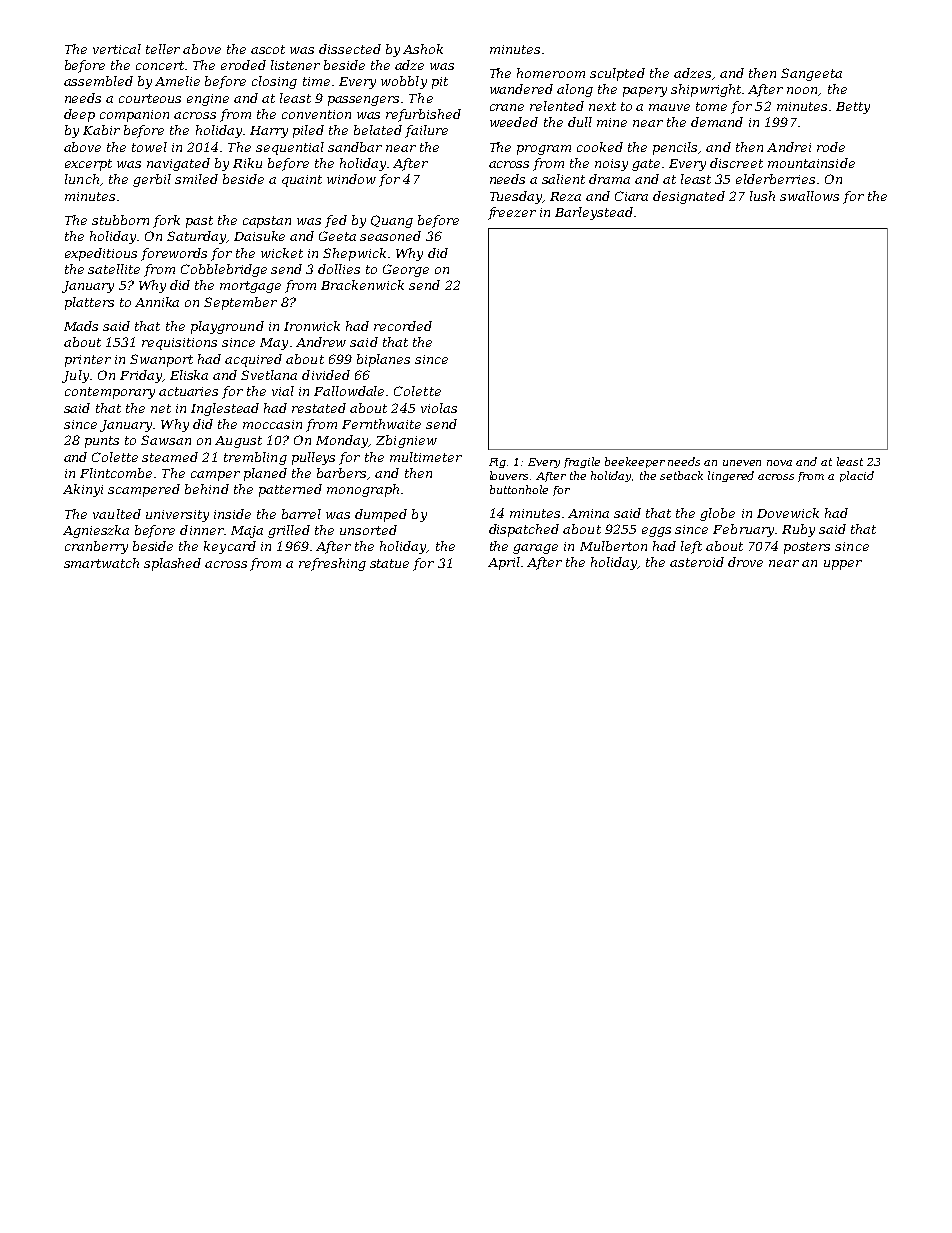 The width and height of the page is (952, 1233). Describe the element at coordinates (802, 90) in the page. I see `noon` at that location.
